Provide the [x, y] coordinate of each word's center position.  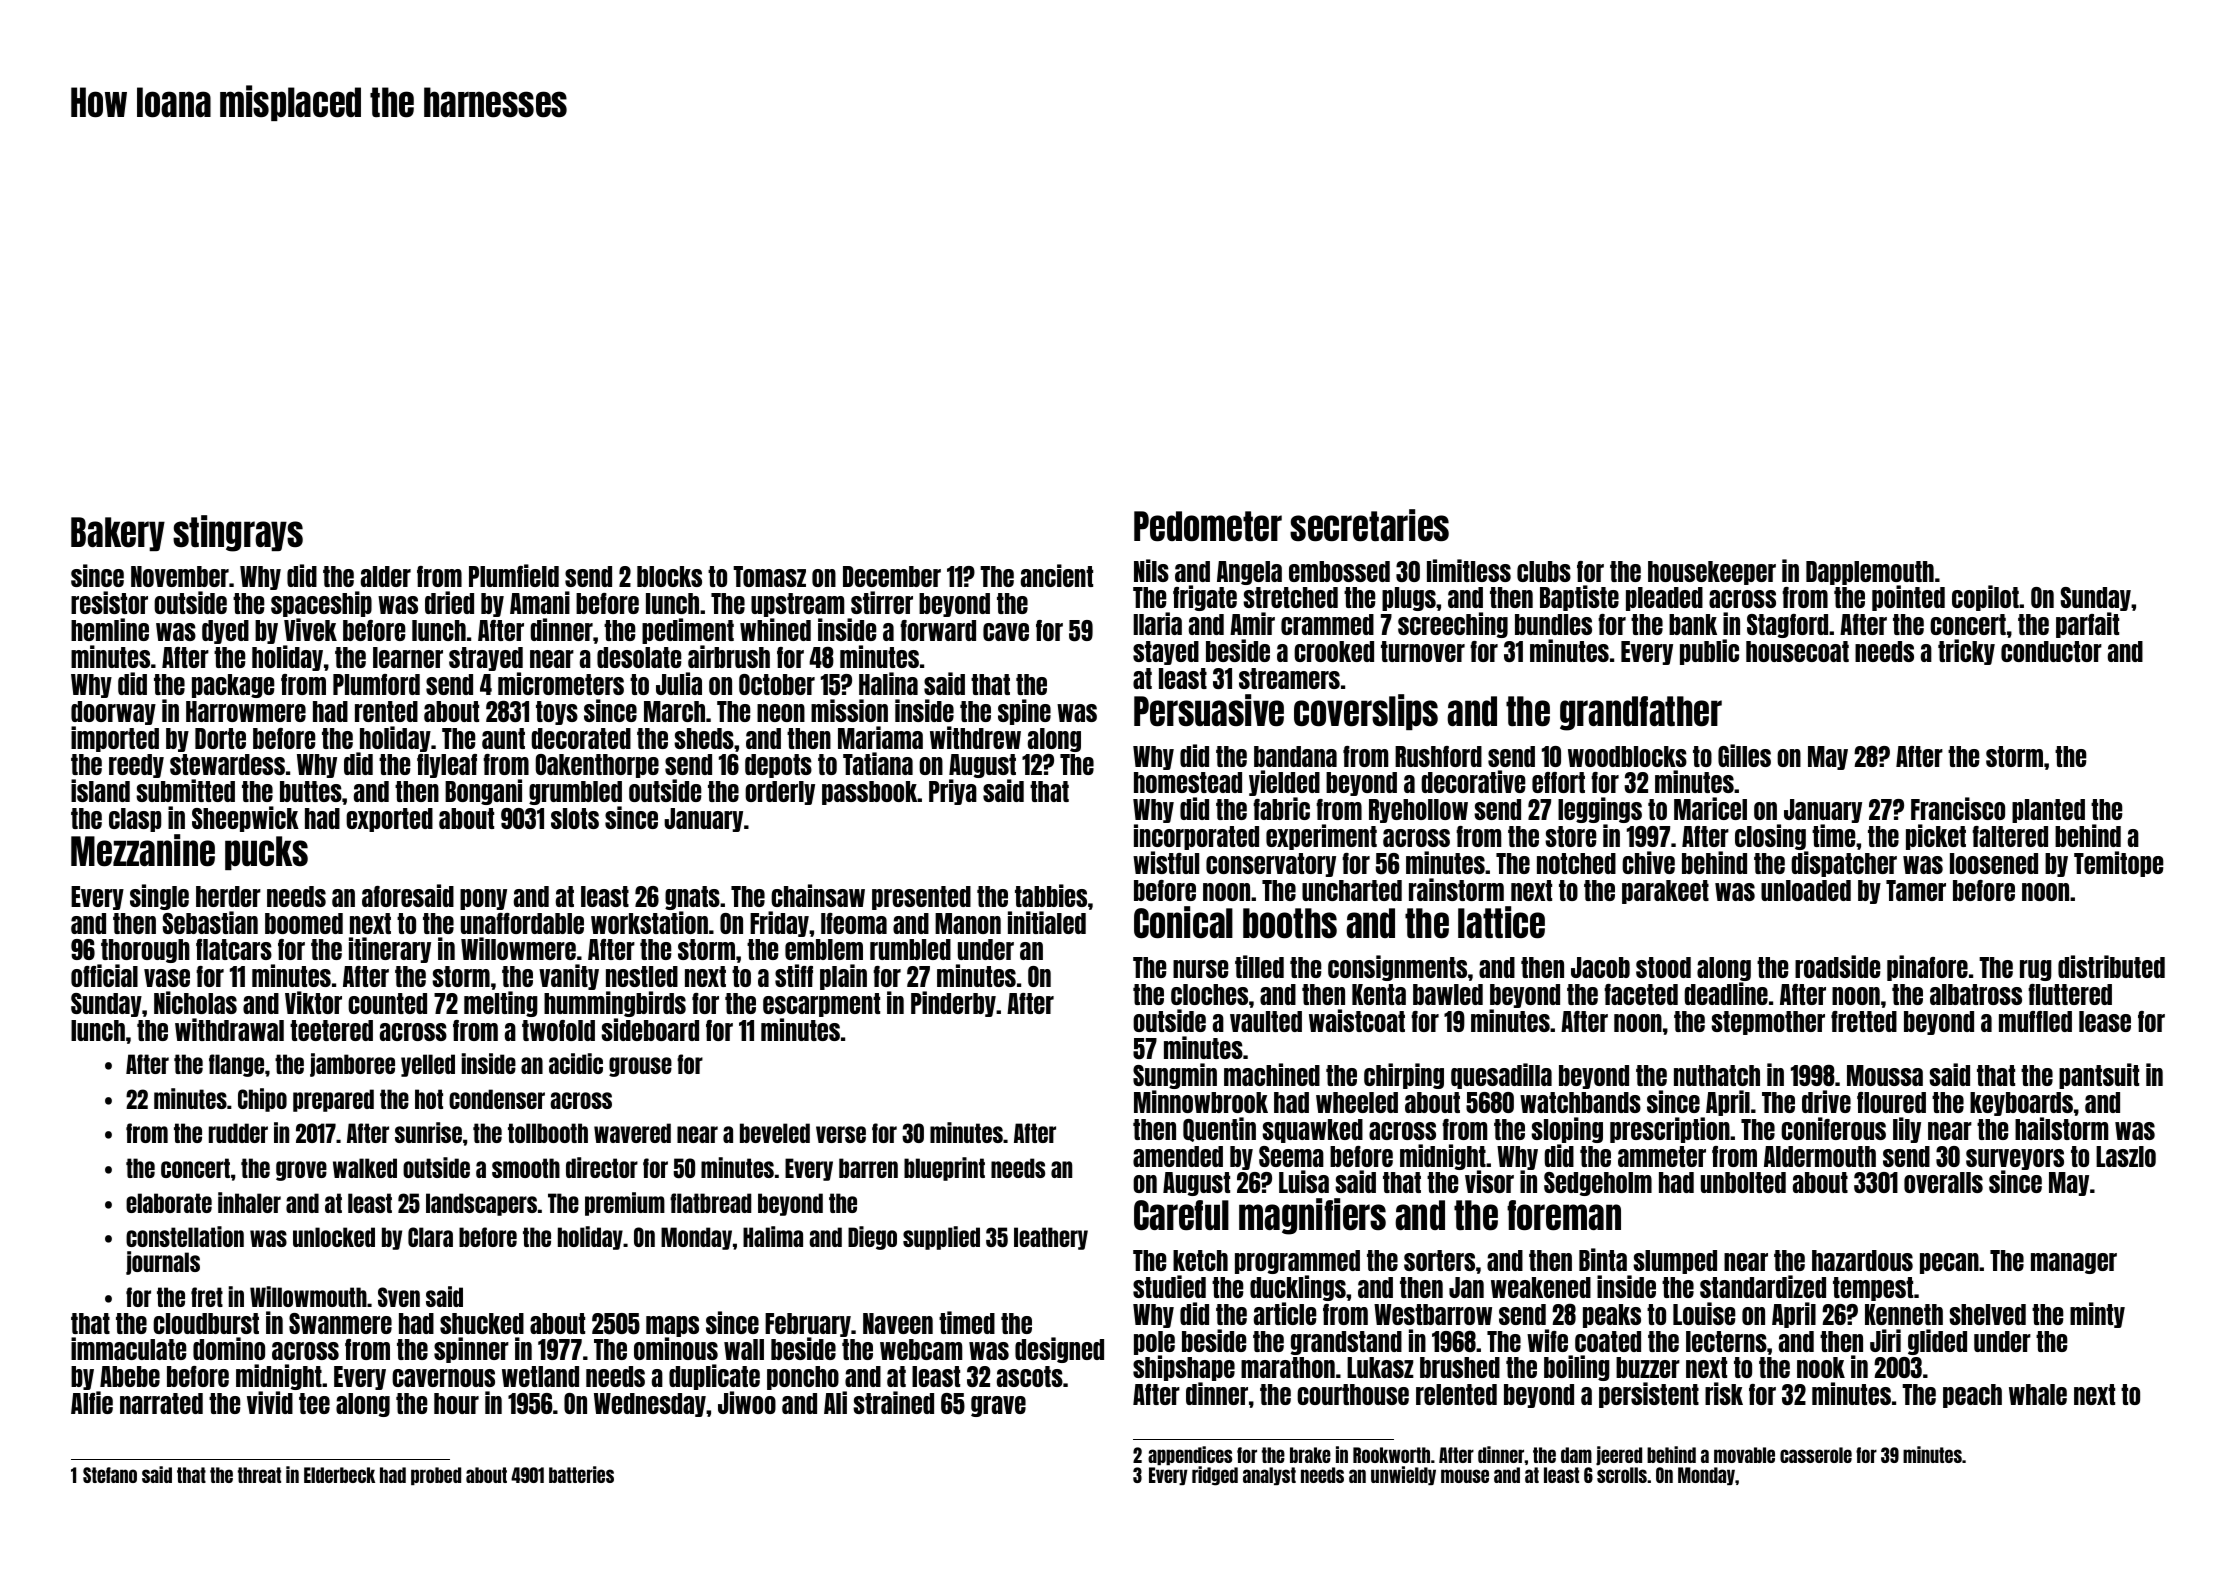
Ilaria [1157, 623]
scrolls [1622, 1475]
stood [1663, 967]
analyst [1269, 1476]
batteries [581, 1474]
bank [1693, 624]
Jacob [1600, 967]
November [180, 576]
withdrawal [229, 1029]
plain [843, 977]
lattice [1501, 922]
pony [483, 899]
